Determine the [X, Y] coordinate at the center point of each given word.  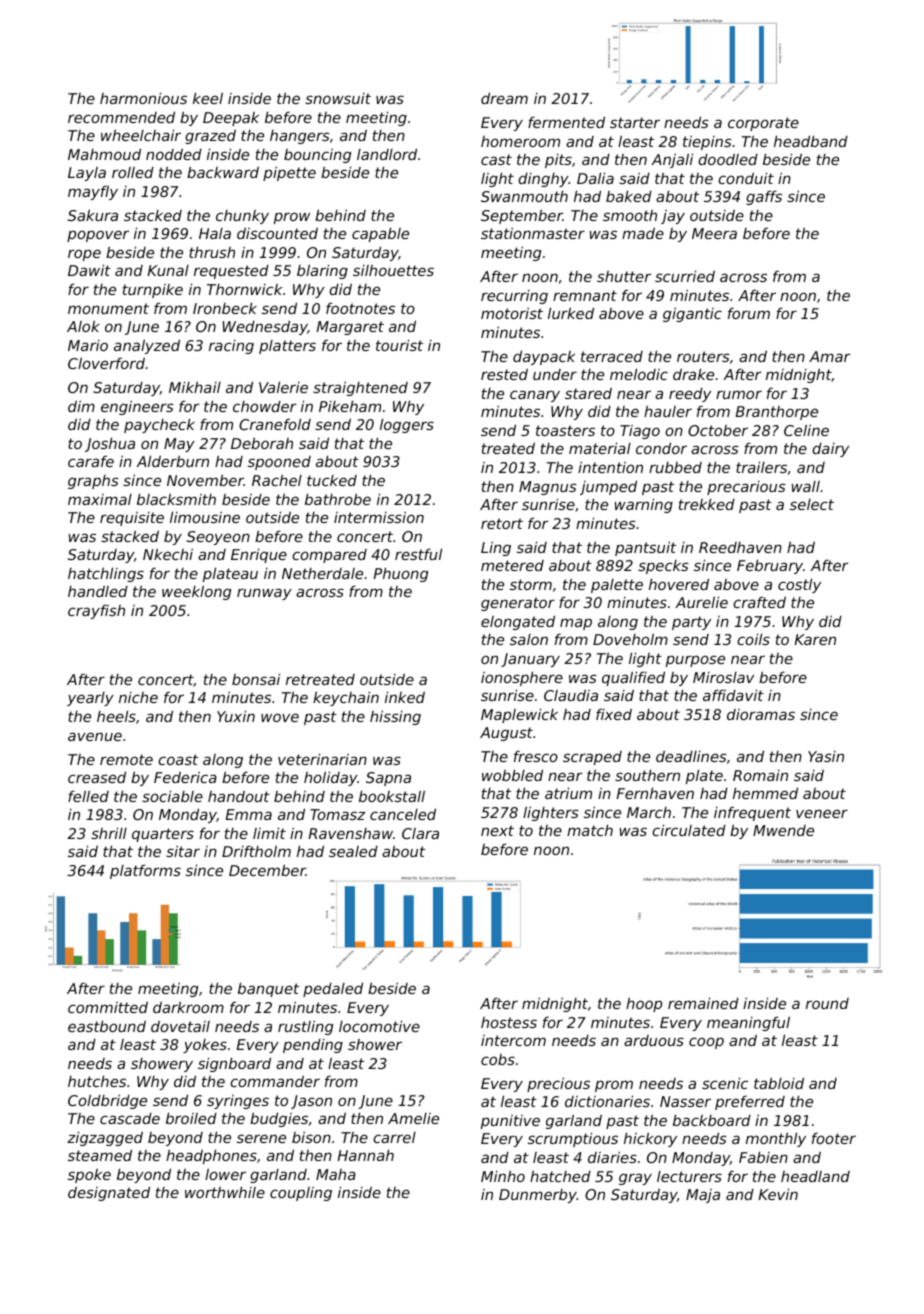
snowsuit [338, 98]
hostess [509, 1022]
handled [98, 591]
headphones [211, 1156]
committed [108, 1007]
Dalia [595, 178]
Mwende [783, 830]
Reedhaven [740, 547]
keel [208, 98]
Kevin [778, 1194]
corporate [763, 124]
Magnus [548, 488]
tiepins [707, 142]
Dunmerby [538, 1196]
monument [108, 308]
